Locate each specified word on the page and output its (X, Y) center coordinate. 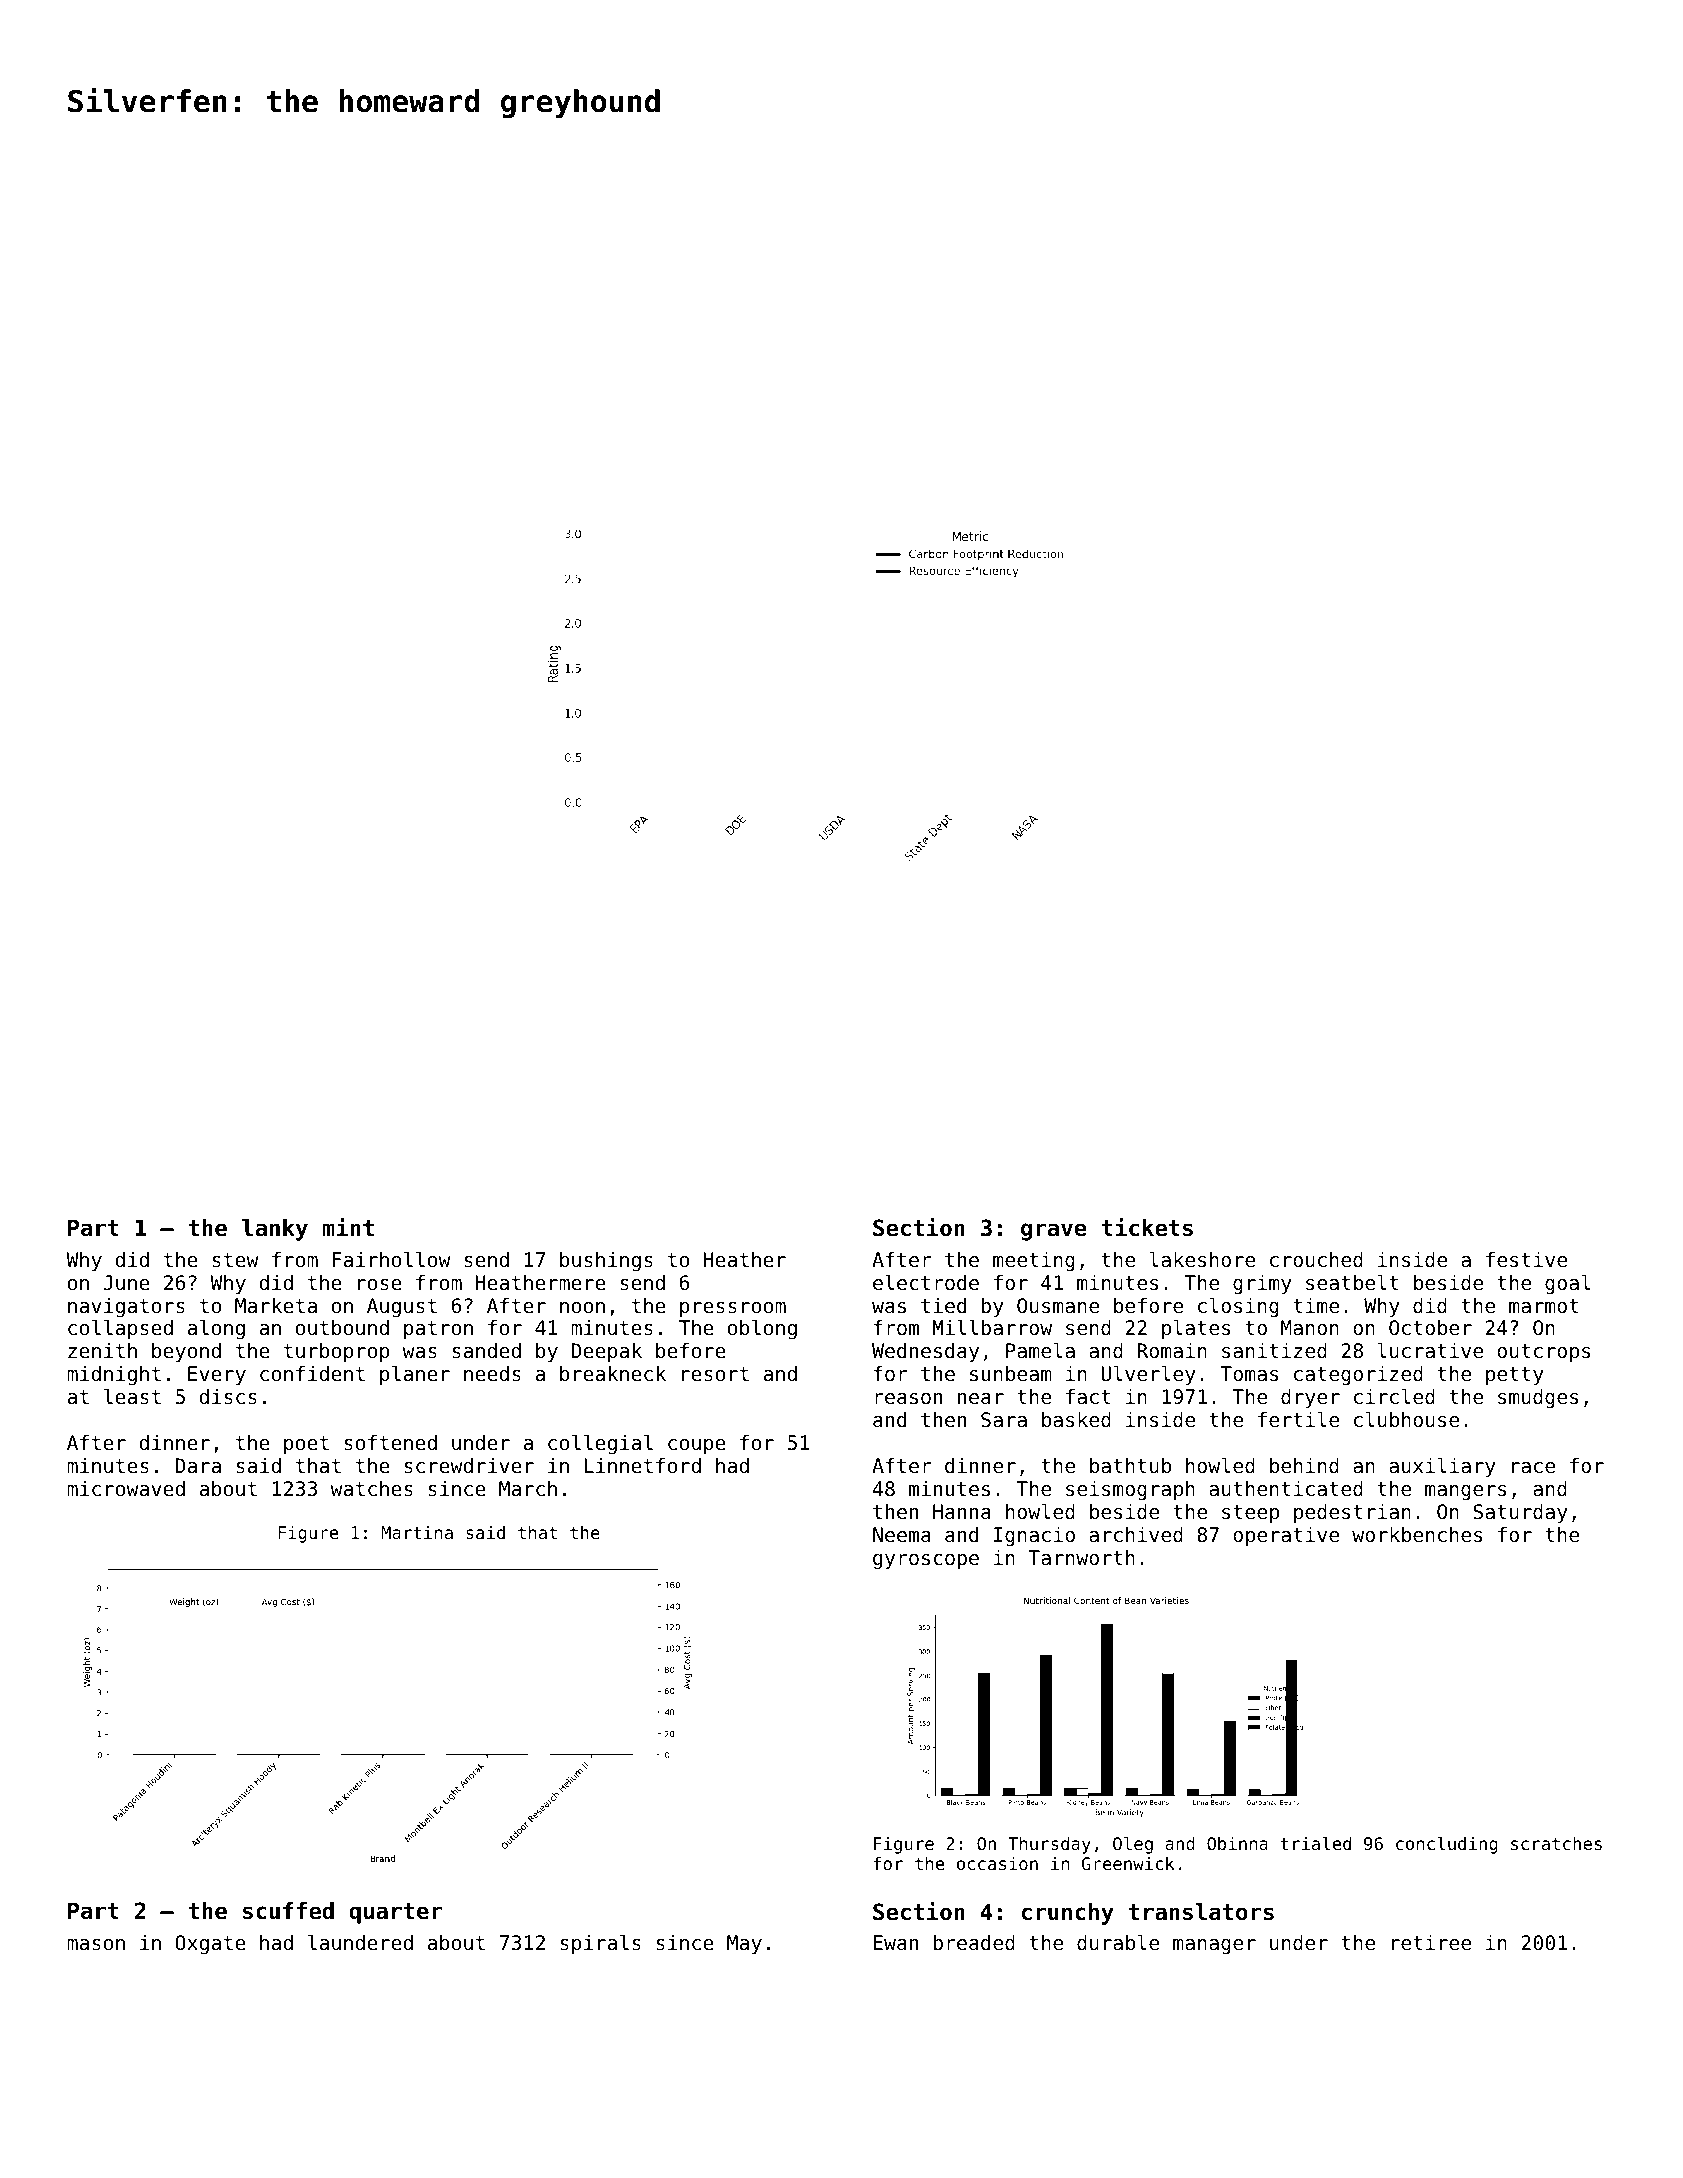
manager (1214, 1947)
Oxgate (210, 1945)
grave (1054, 1232)
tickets (1147, 1227)
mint (348, 1227)
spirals (600, 1944)
